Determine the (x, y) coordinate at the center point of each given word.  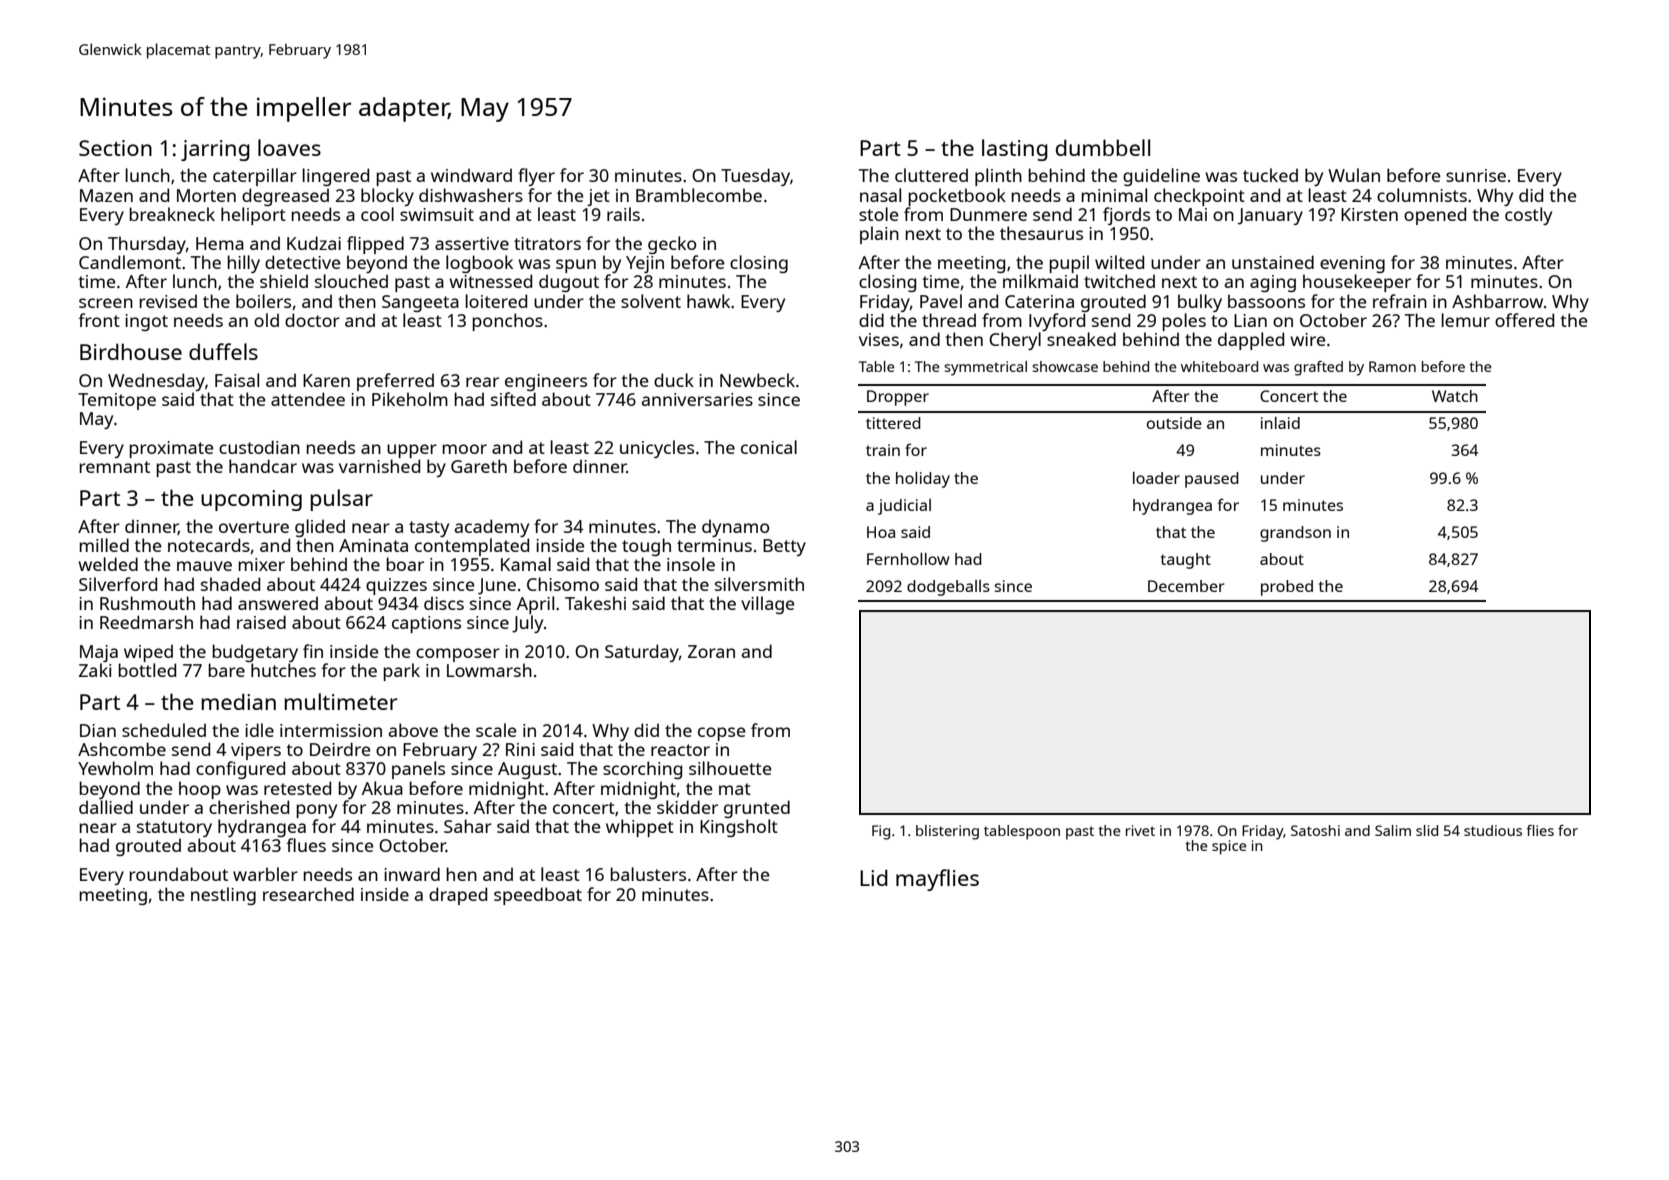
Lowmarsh (489, 670)
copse (721, 734)
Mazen (106, 195)
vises (879, 339)
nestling (223, 896)
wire (1307, 339)
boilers (263, 301)
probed (1287, 588)
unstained (1273, 262)
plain (879, 235)
